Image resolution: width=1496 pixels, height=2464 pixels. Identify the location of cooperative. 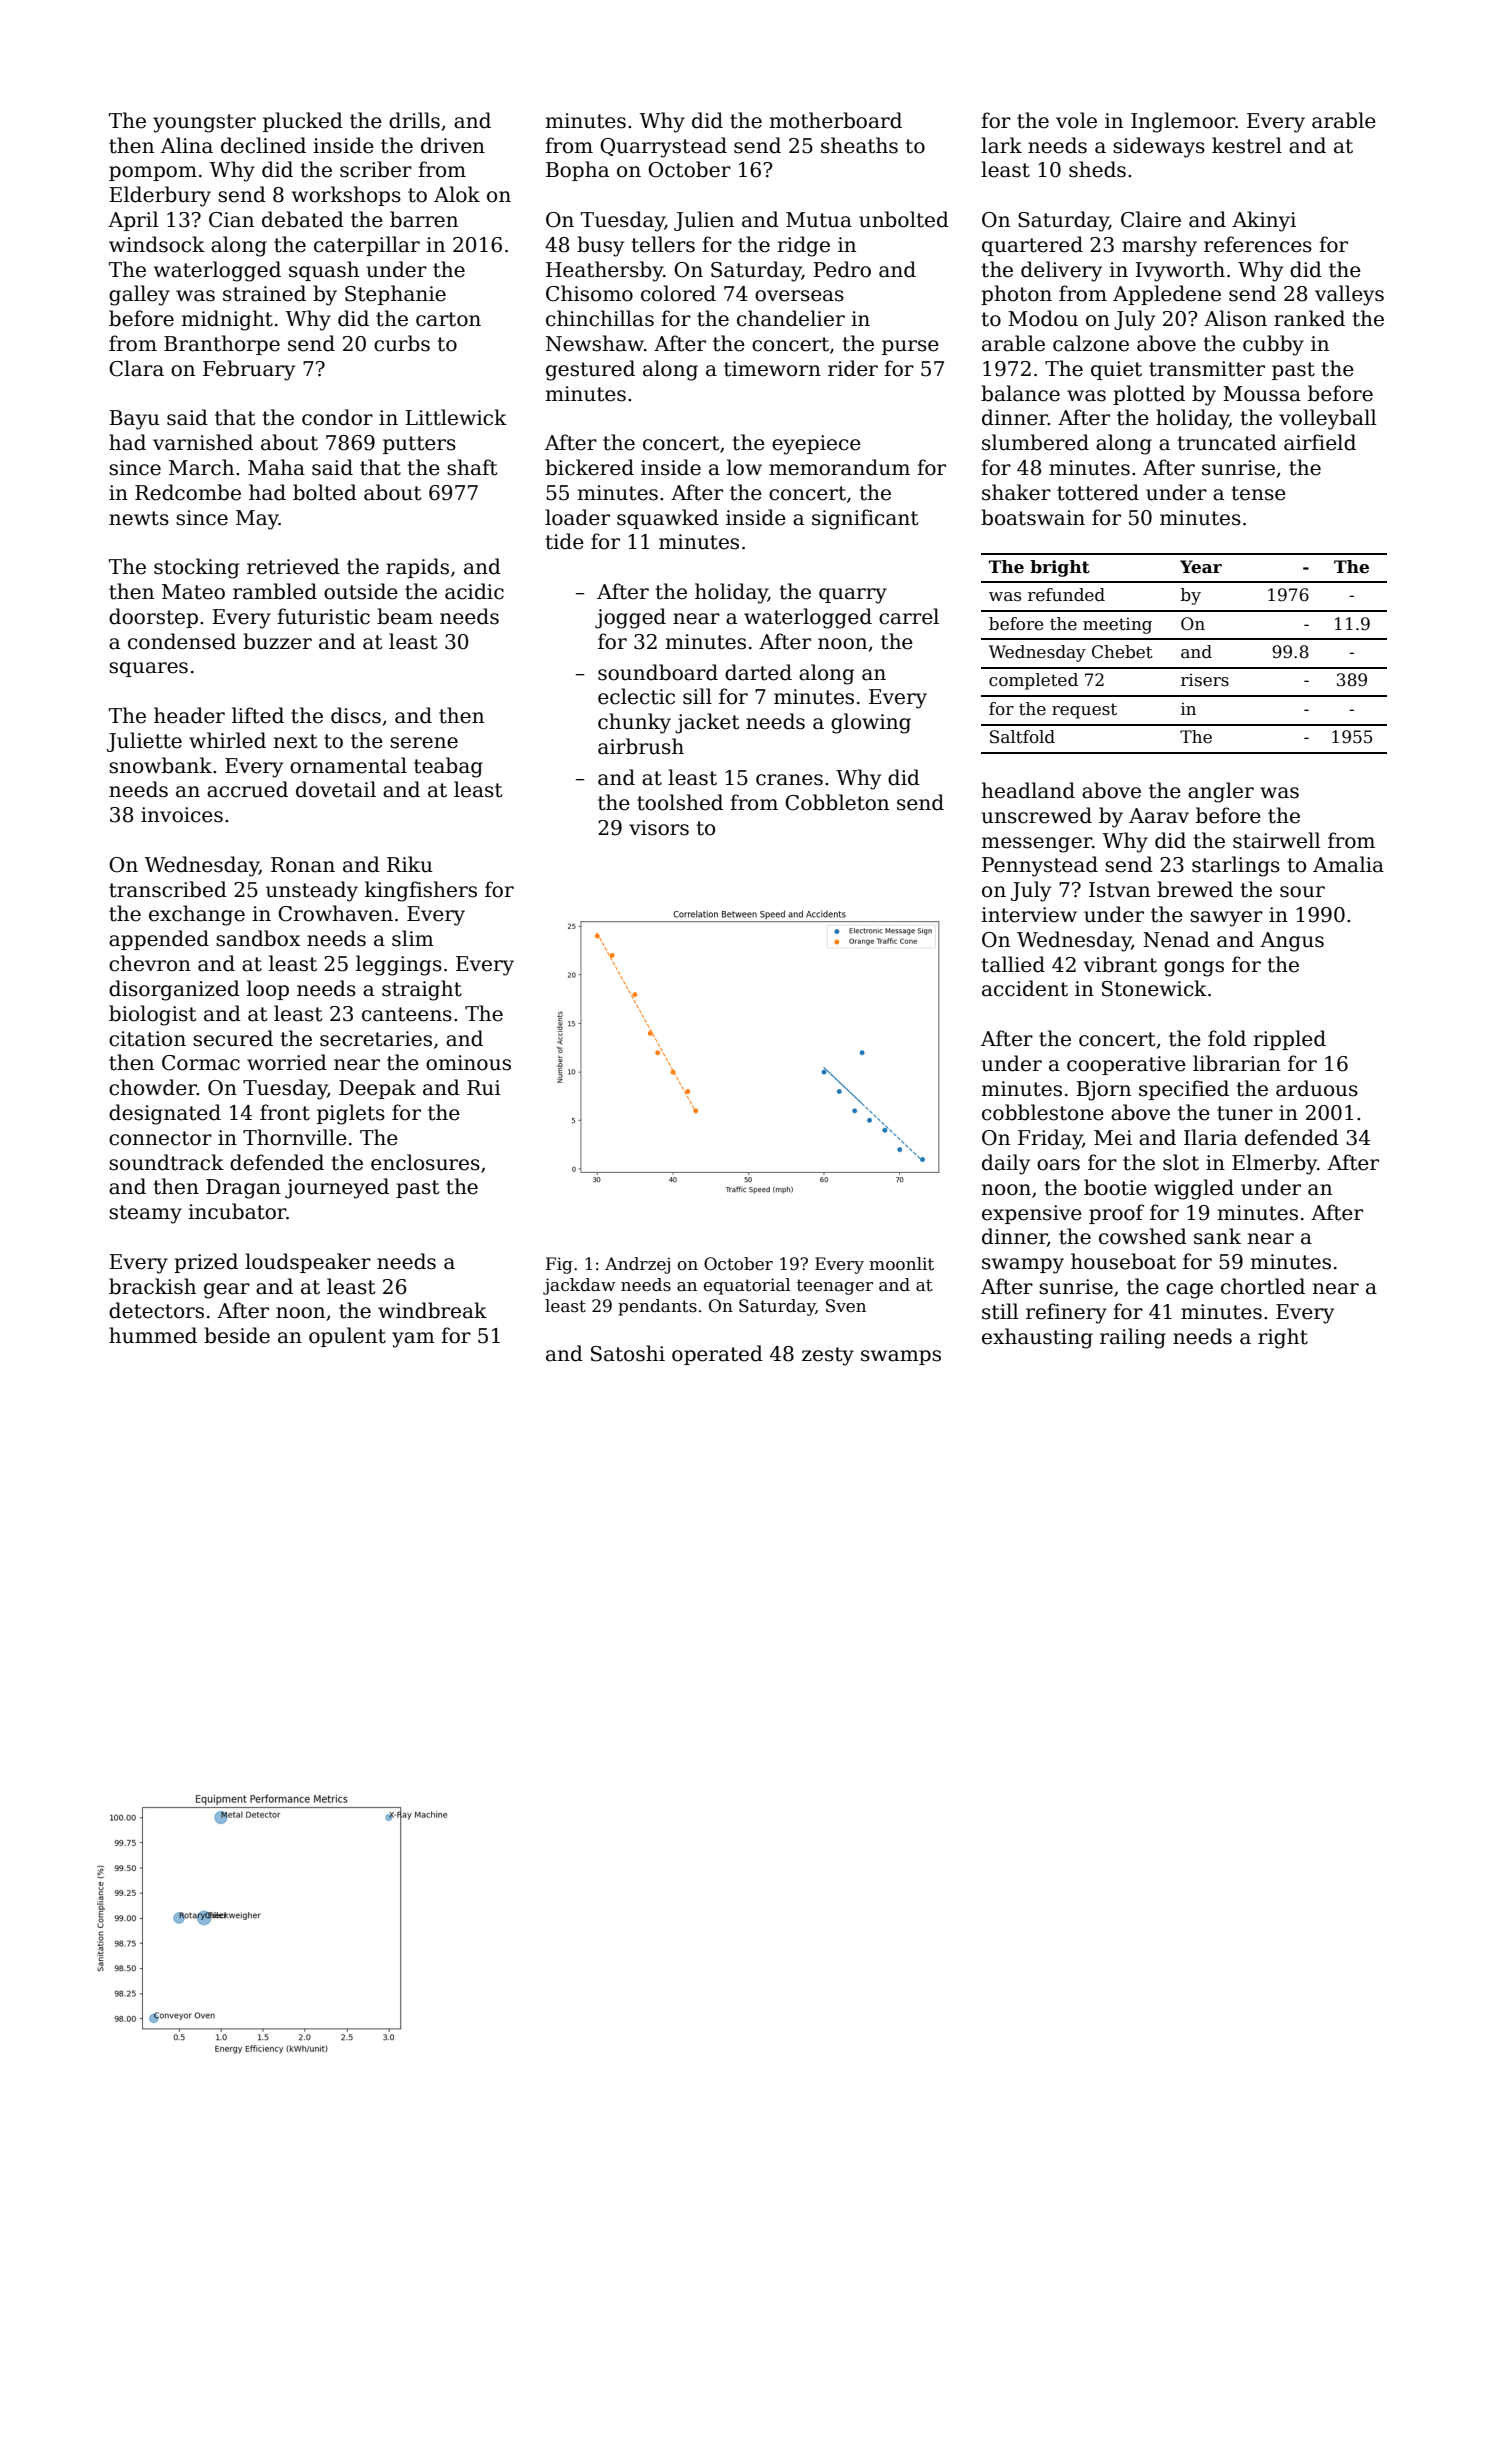
(1126, 1065).
